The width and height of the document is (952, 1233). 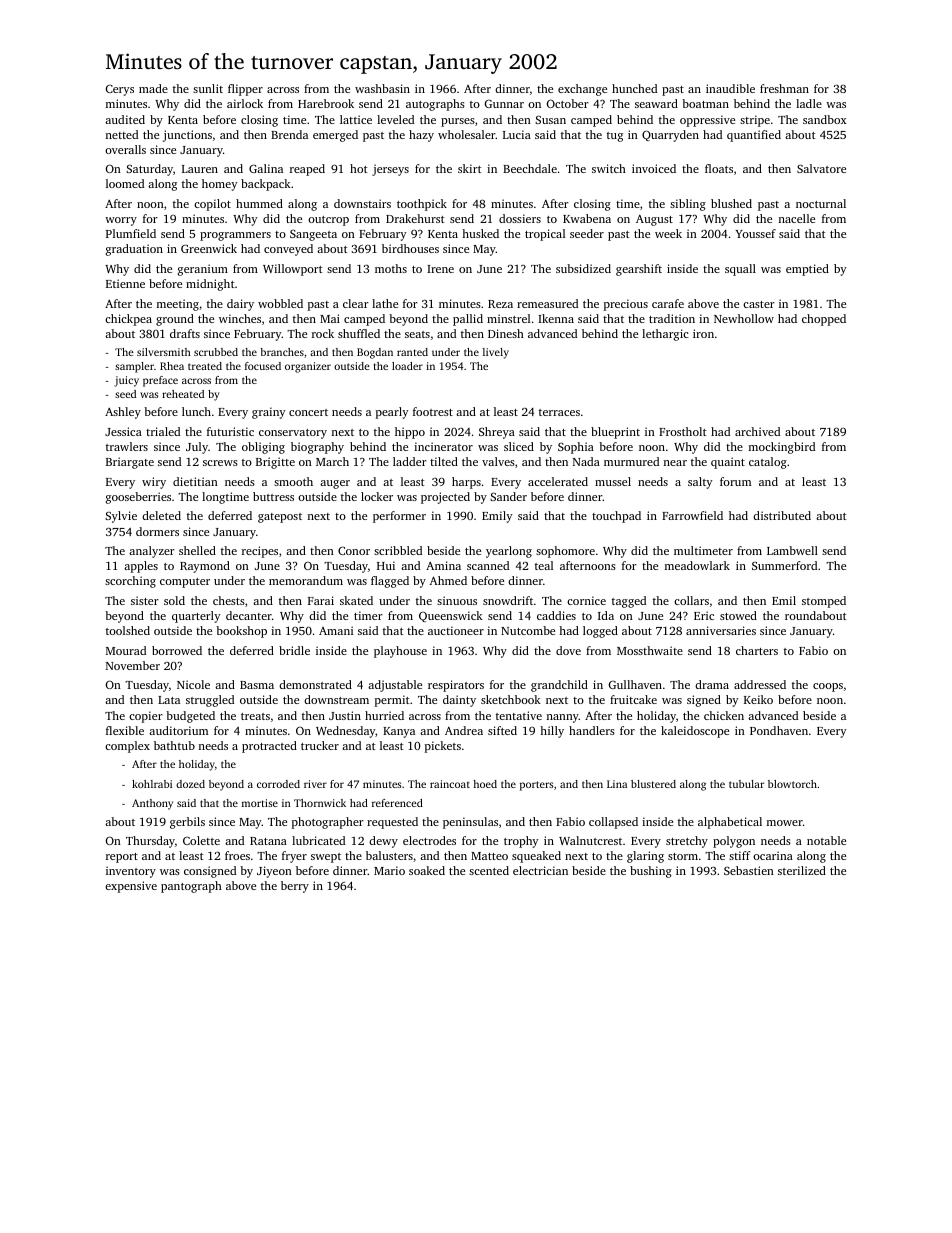 What do you see at coordinates (802, 870) in the document?
I see `sterilized` at bounding box center [802, 870].
